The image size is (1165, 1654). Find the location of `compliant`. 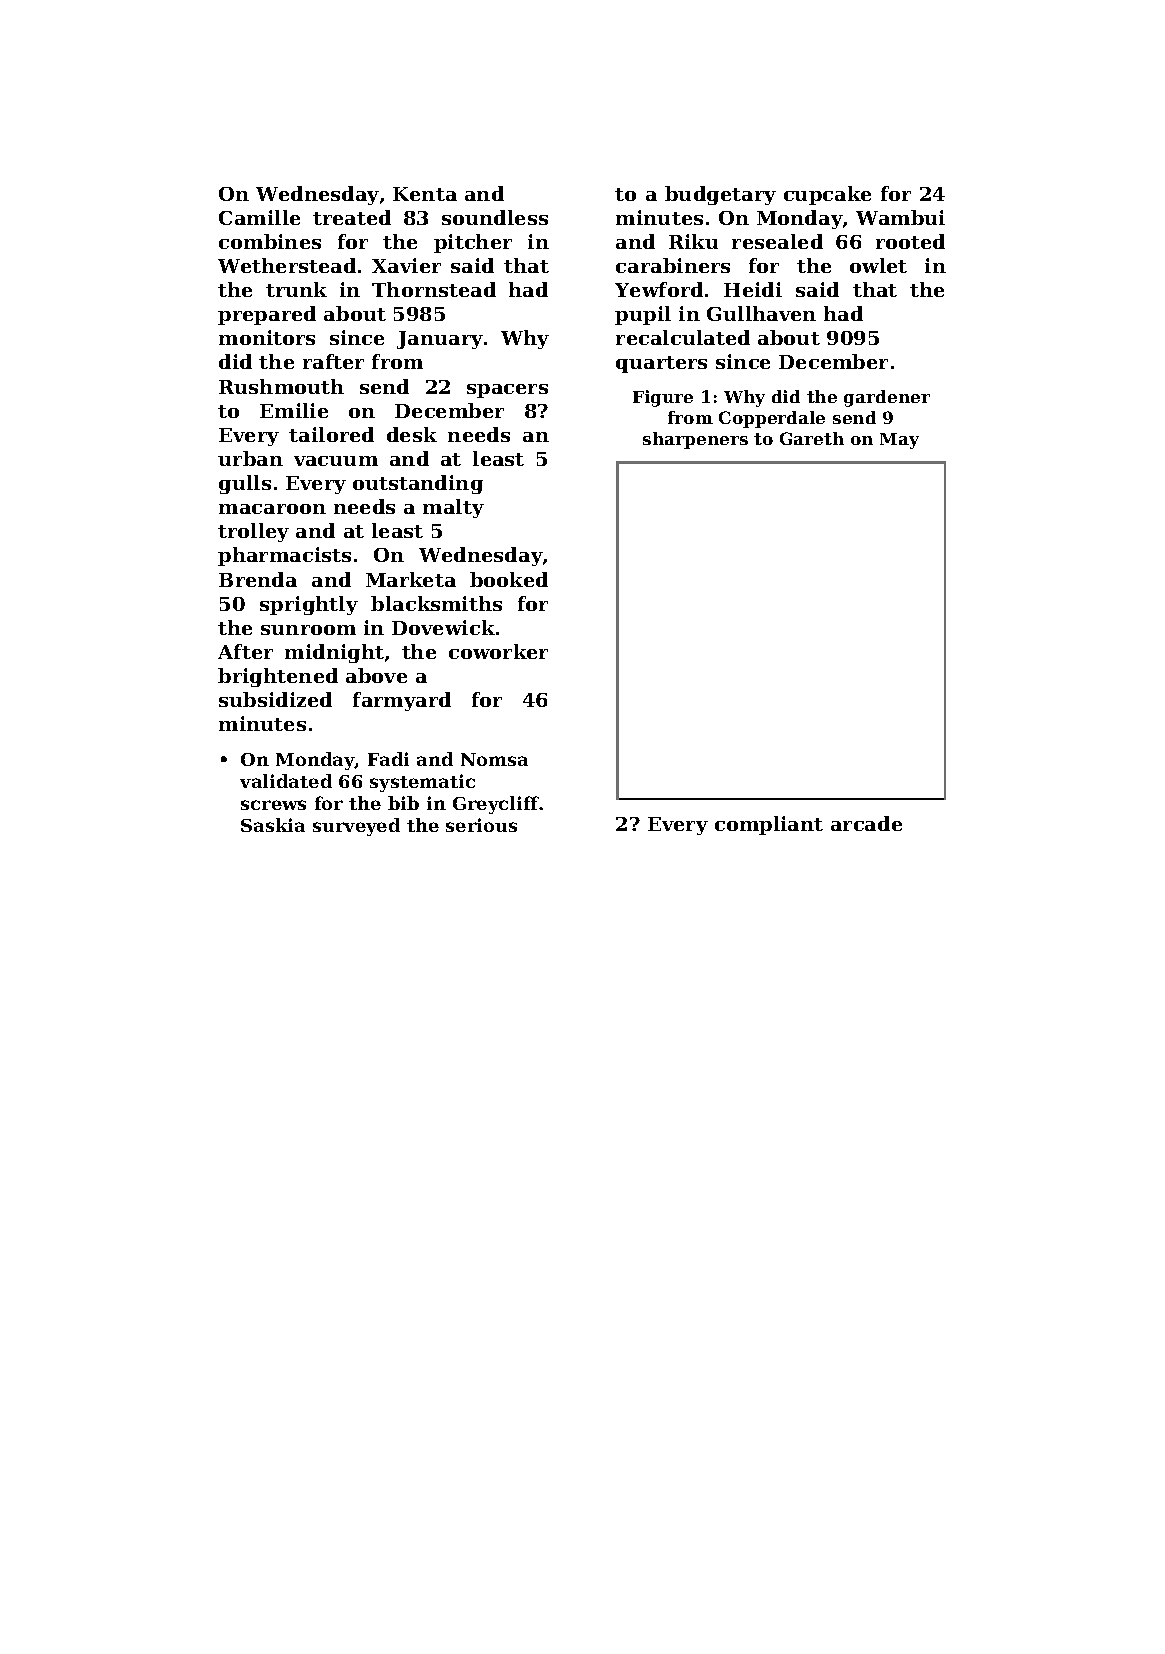

compliant is located at coordinates (769, 825).
